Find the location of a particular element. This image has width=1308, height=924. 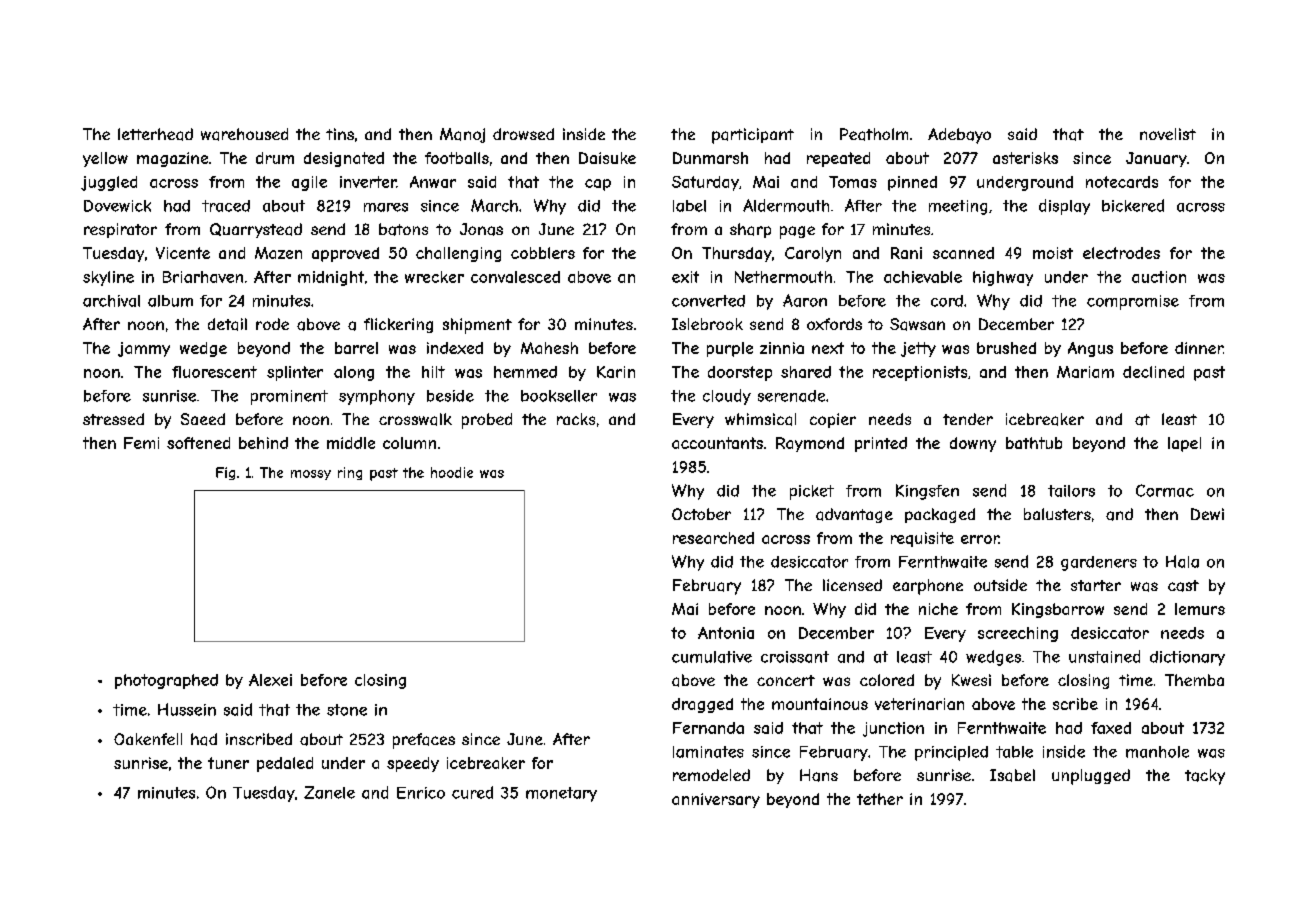

Fig is located at coordinates (225, 473).
